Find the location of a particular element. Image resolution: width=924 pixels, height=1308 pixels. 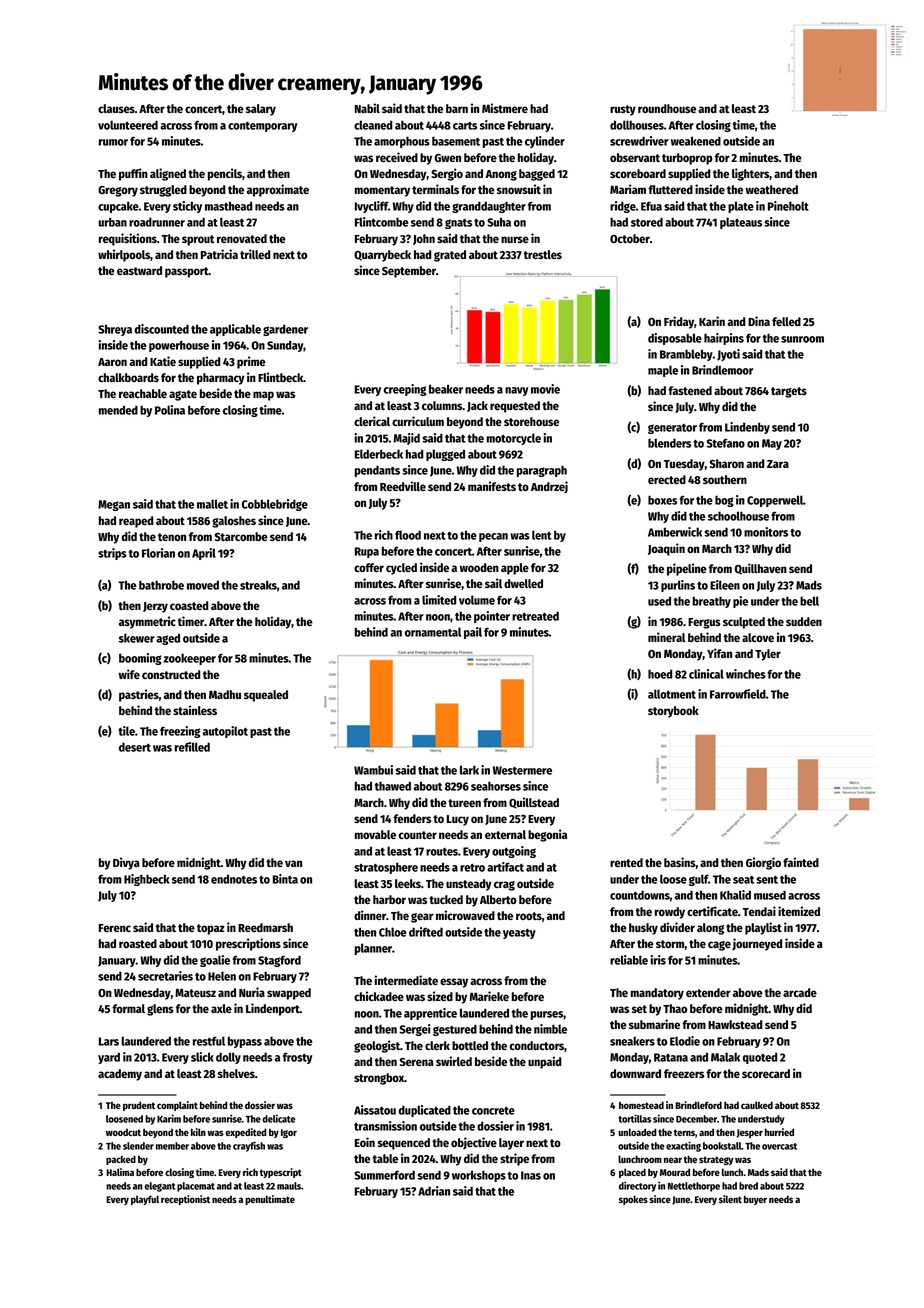

expedited is located at coordinates (246, 1133).
